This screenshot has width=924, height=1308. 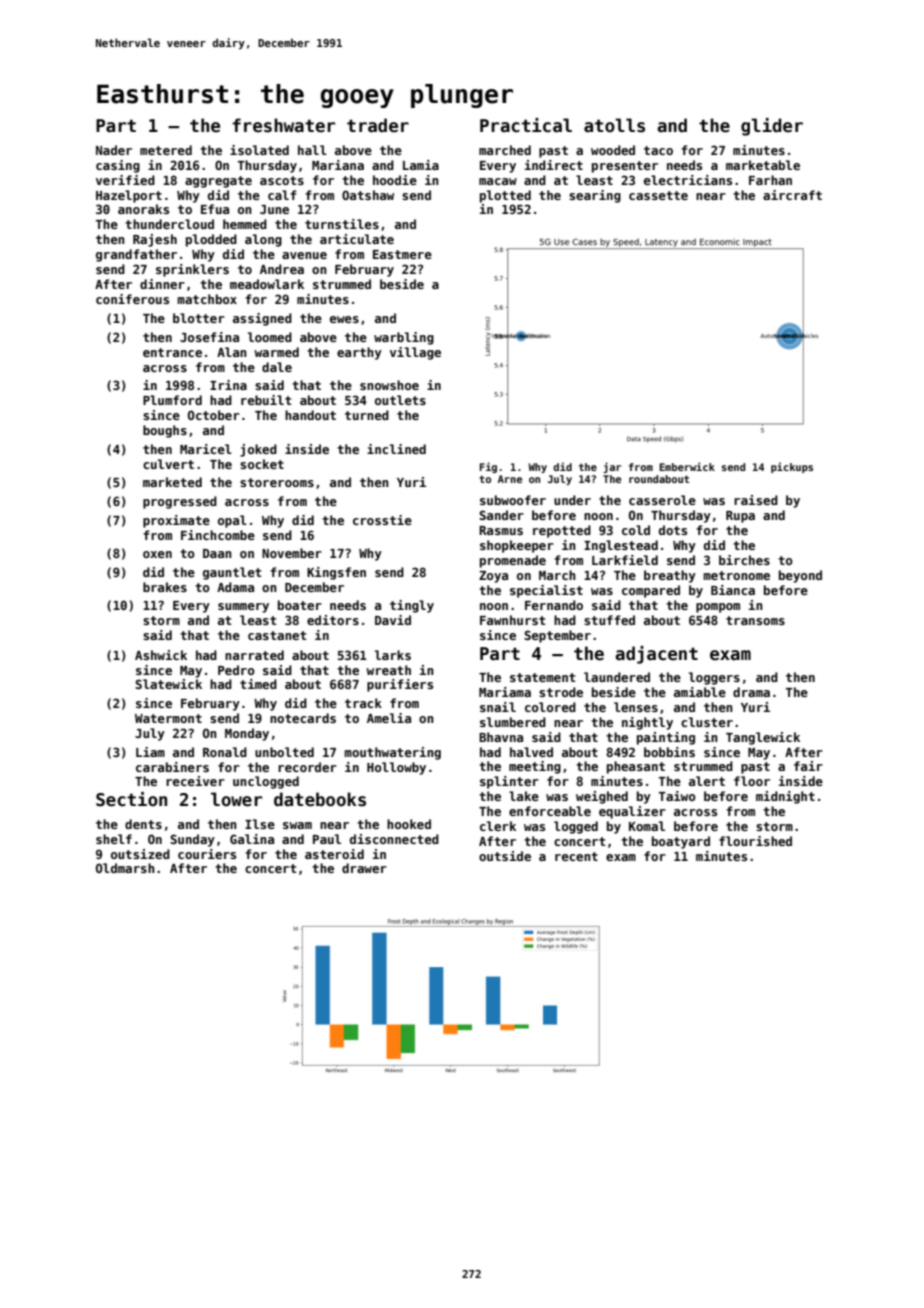 What do you see at coordinates (772, 127) in the screenshot?
I see `glider` at bounding box center [772, 127].
